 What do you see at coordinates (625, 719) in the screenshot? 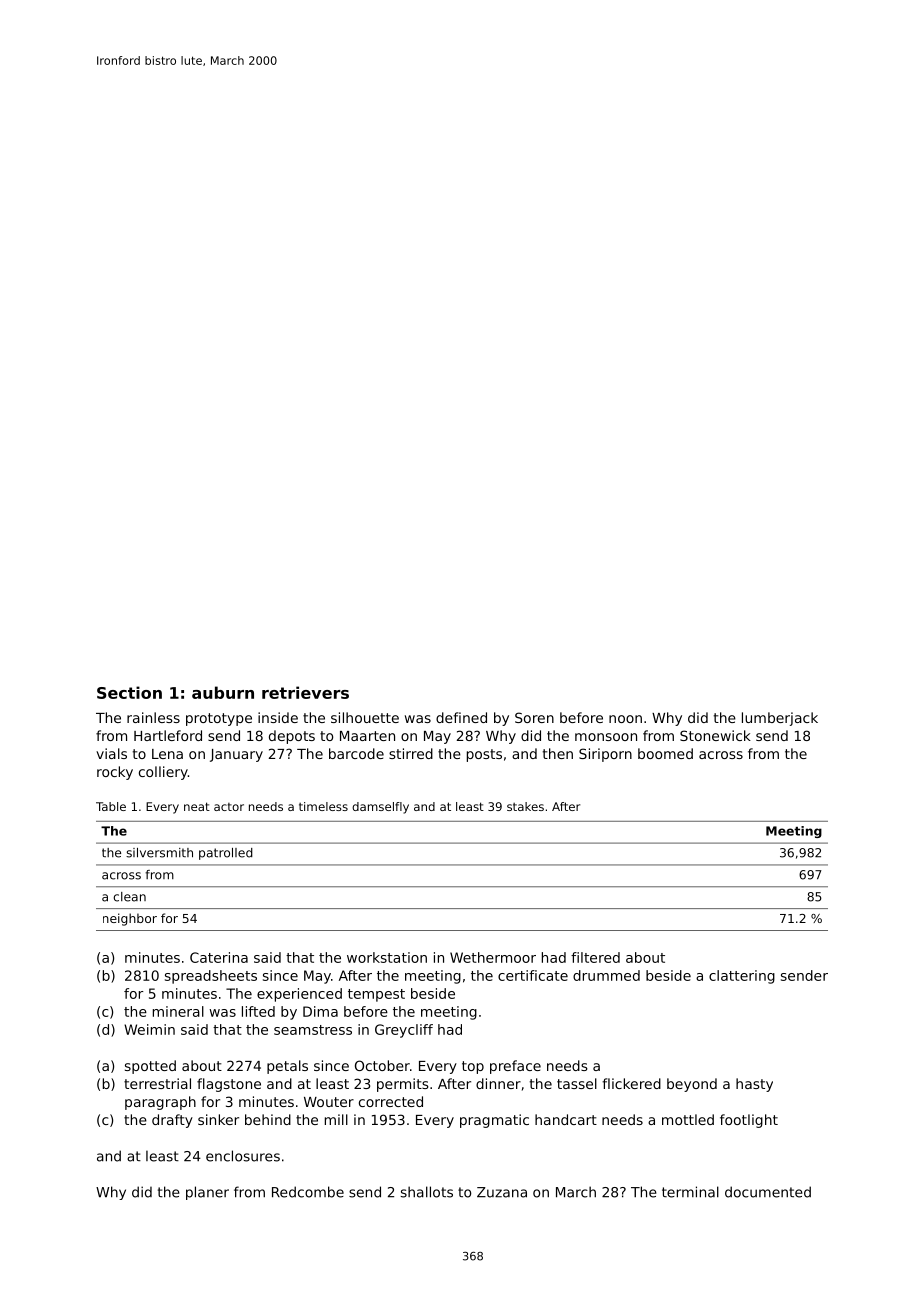
I see `noon` at bounding box center [625, 719].
